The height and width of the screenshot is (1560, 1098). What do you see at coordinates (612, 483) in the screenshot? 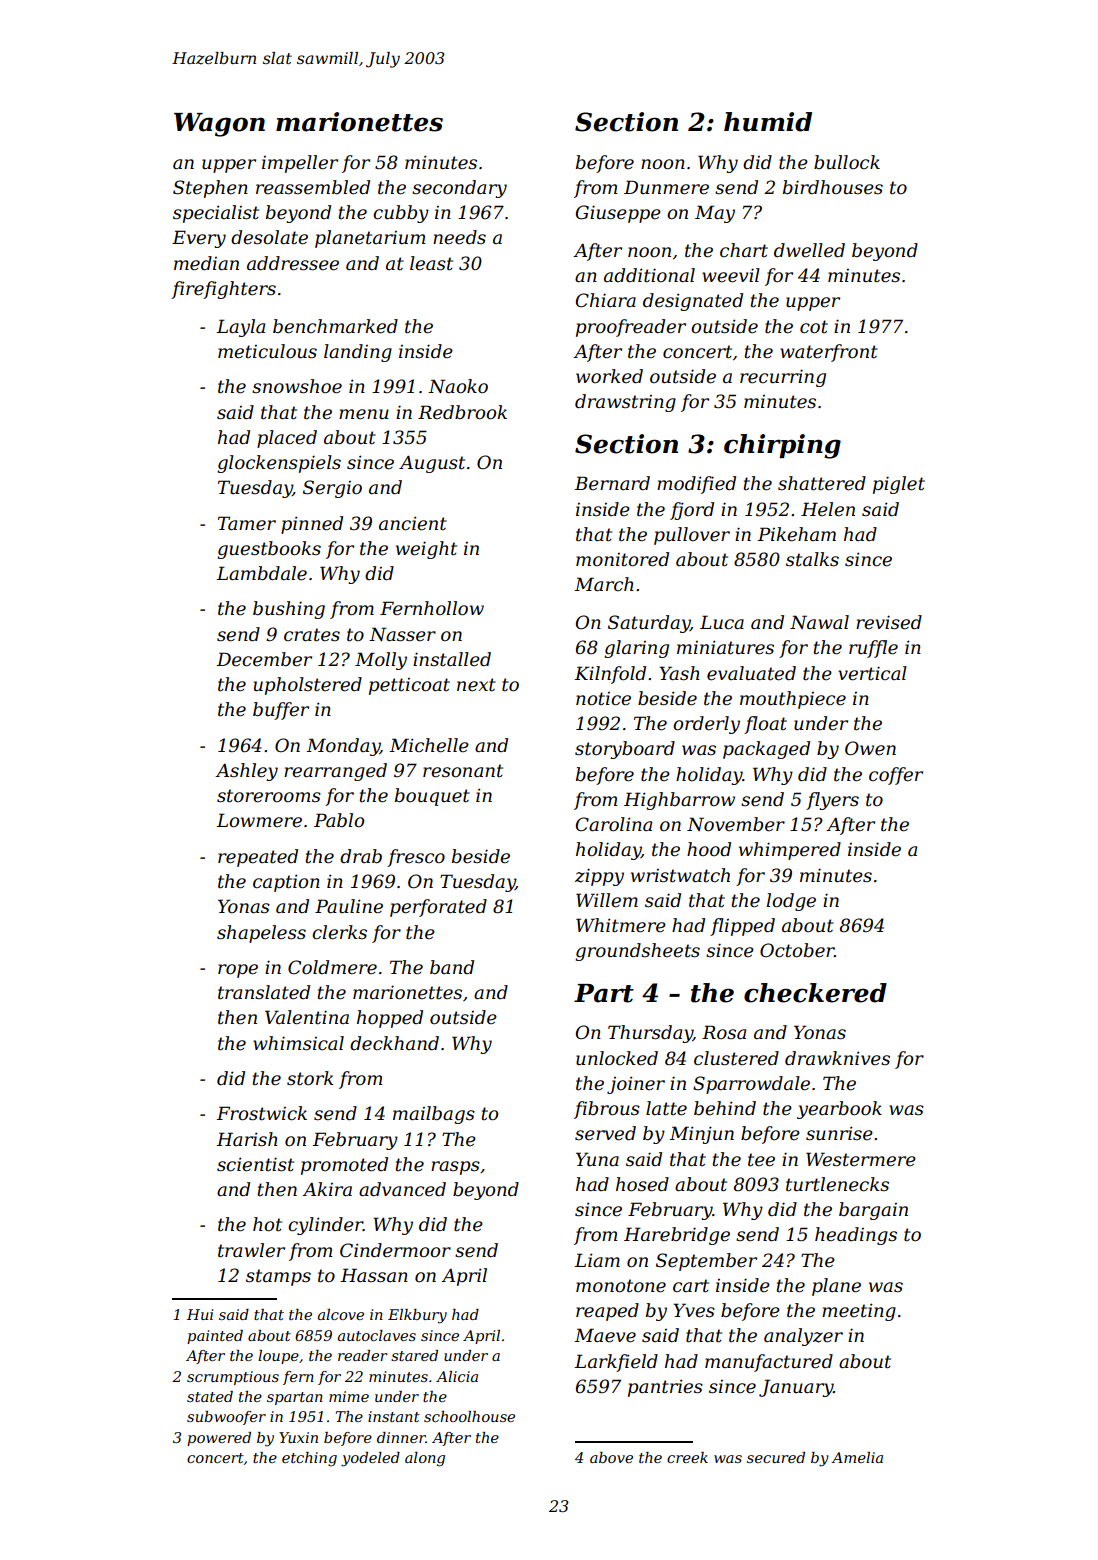
I see `Bernard` at bounding box center [612, 483].
